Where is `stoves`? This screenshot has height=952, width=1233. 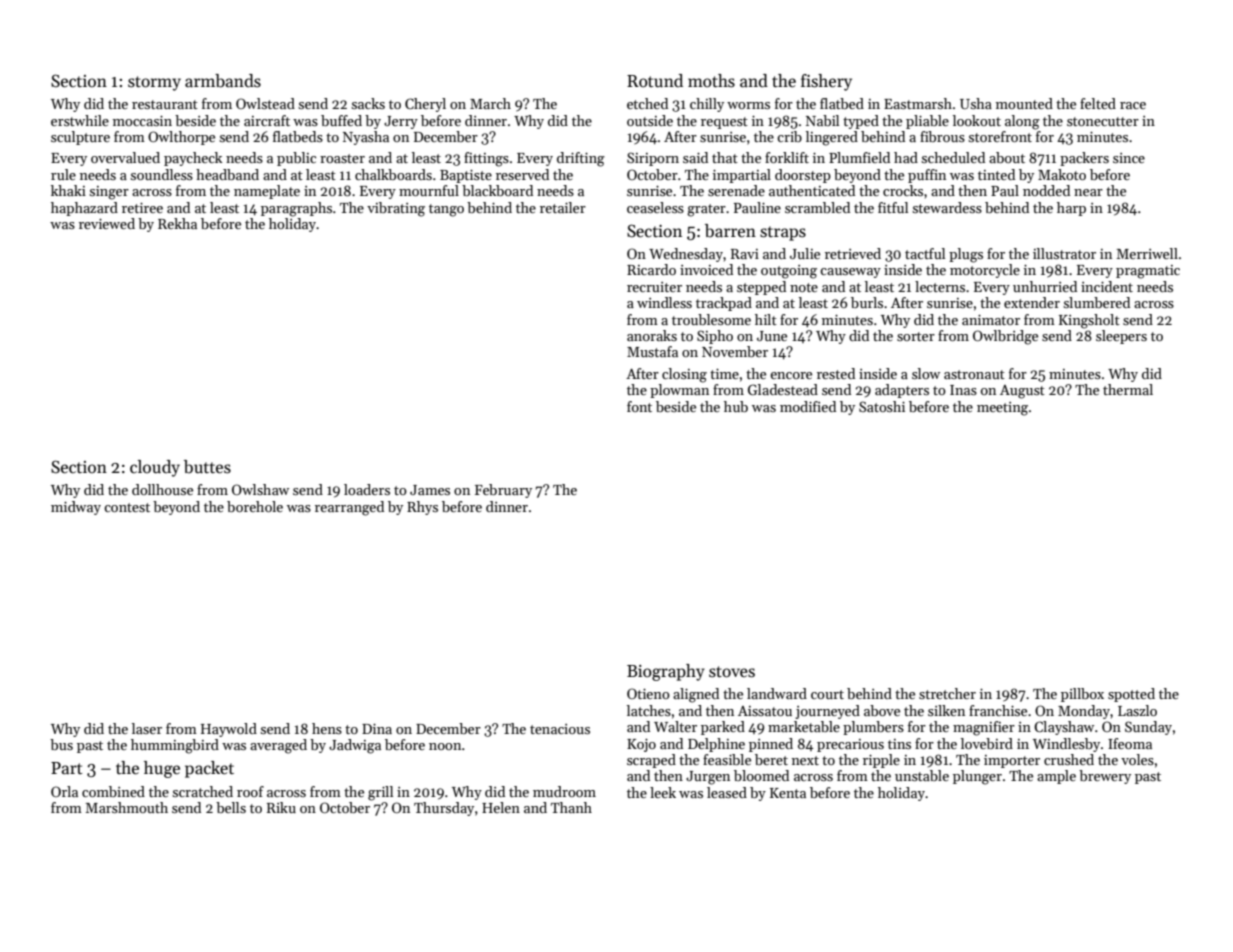 stoves is located at coordinates (732, 672).
